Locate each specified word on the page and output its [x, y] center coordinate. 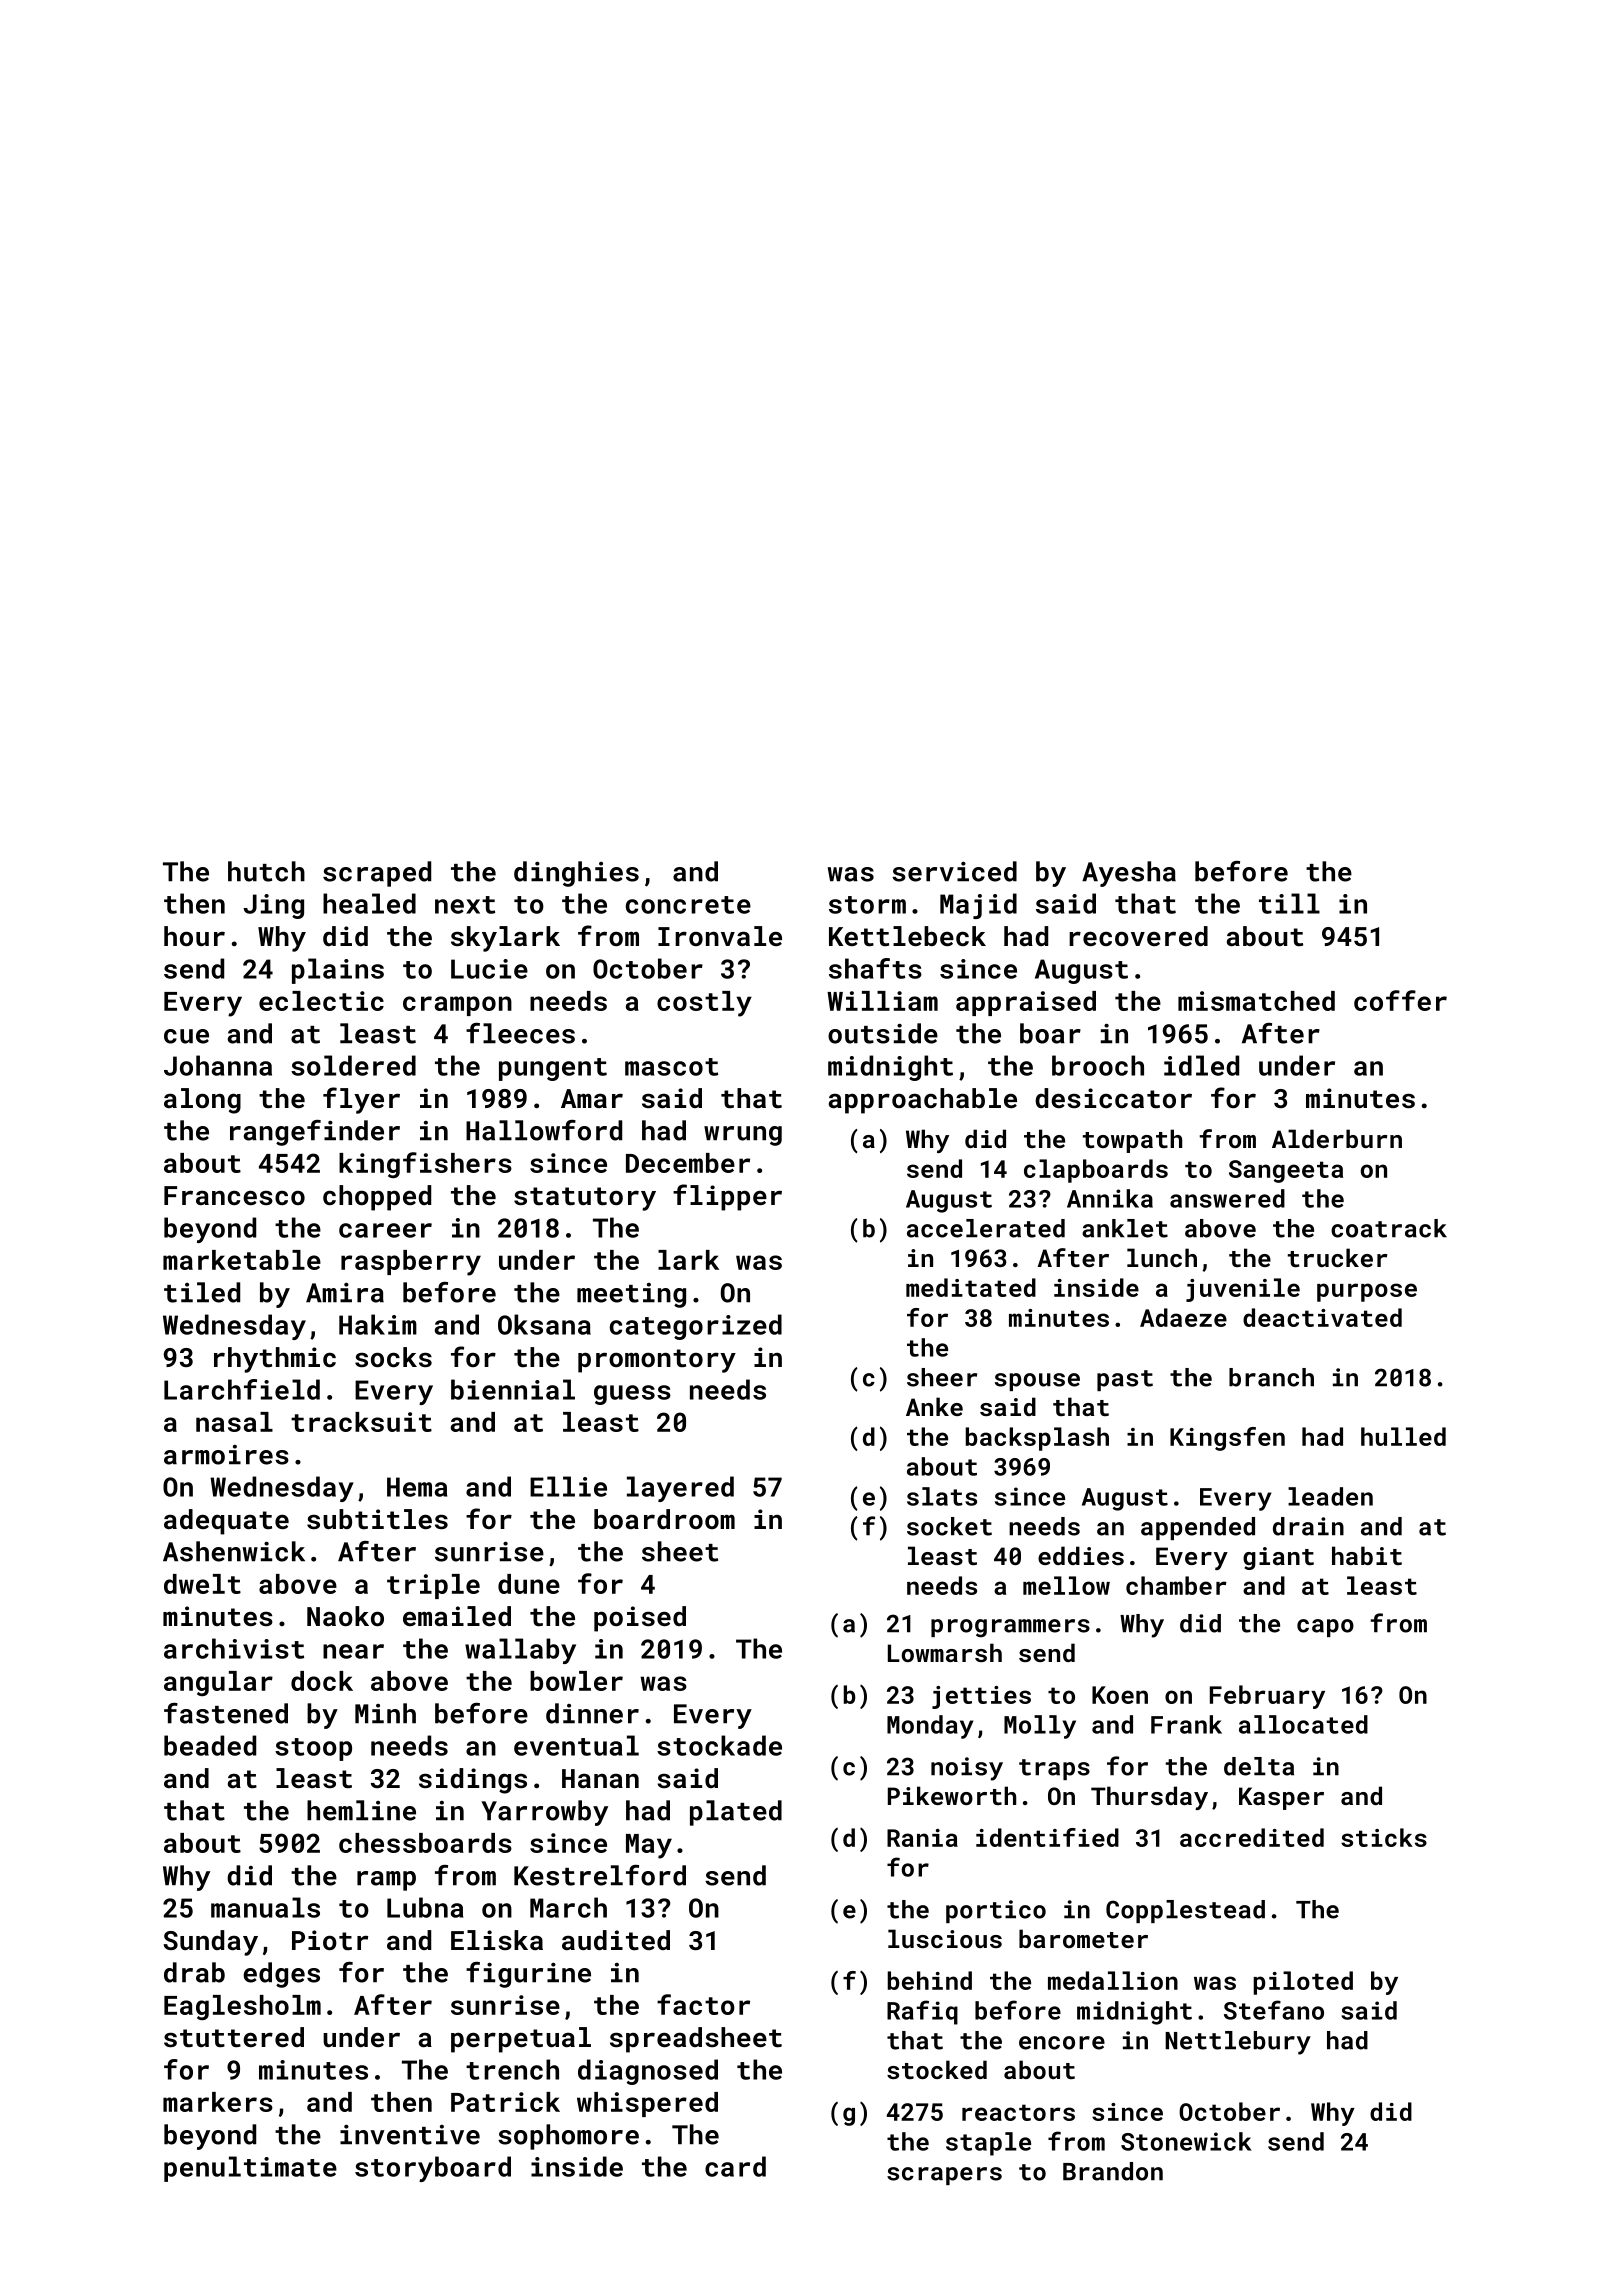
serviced [954, 871]
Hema [417, 1487]
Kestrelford [600, 1875]
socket [949, 1526]
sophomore [568, 2137]
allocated [1303, 1724]
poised [640, 1619]
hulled [1403, 1436]
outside [883, 1033]
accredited [1252, 1837]
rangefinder [315, 1133]
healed [369, 903]
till [1289, 903]
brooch [1098, 1065]
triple [433, 1586]
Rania [922, 1838]
